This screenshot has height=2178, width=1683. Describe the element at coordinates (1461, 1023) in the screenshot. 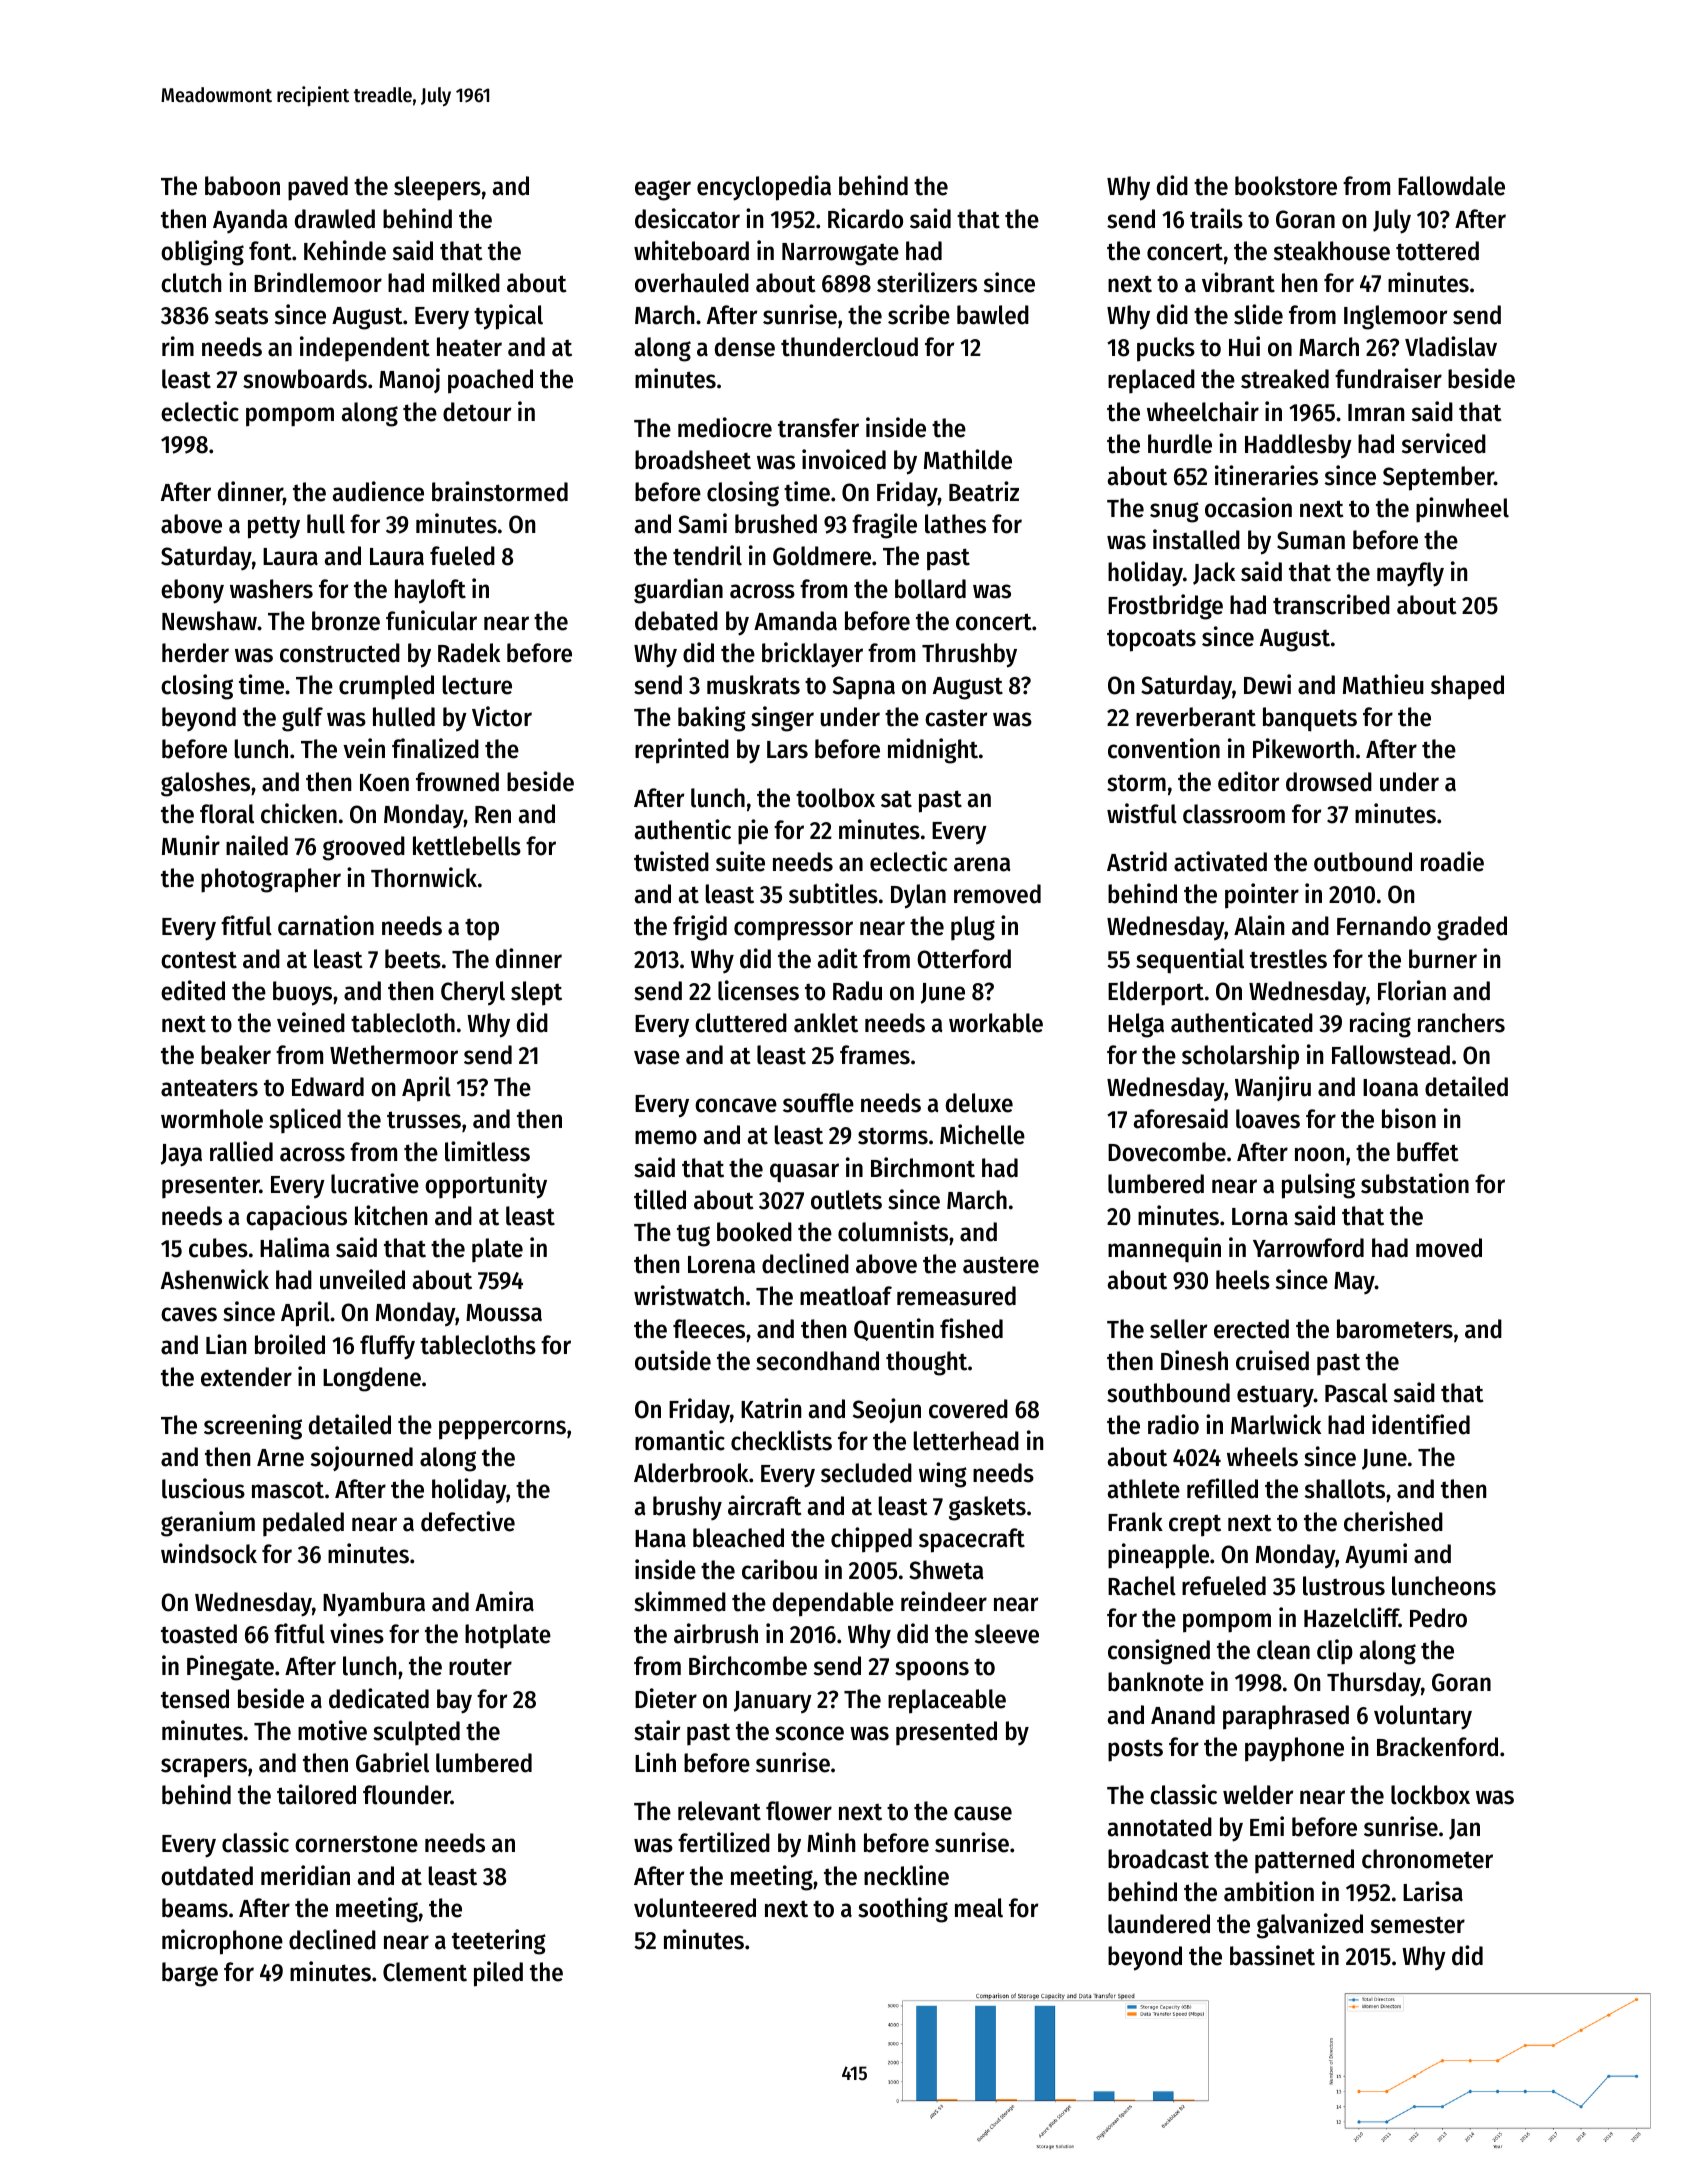

I see `ranchers` at that location.
